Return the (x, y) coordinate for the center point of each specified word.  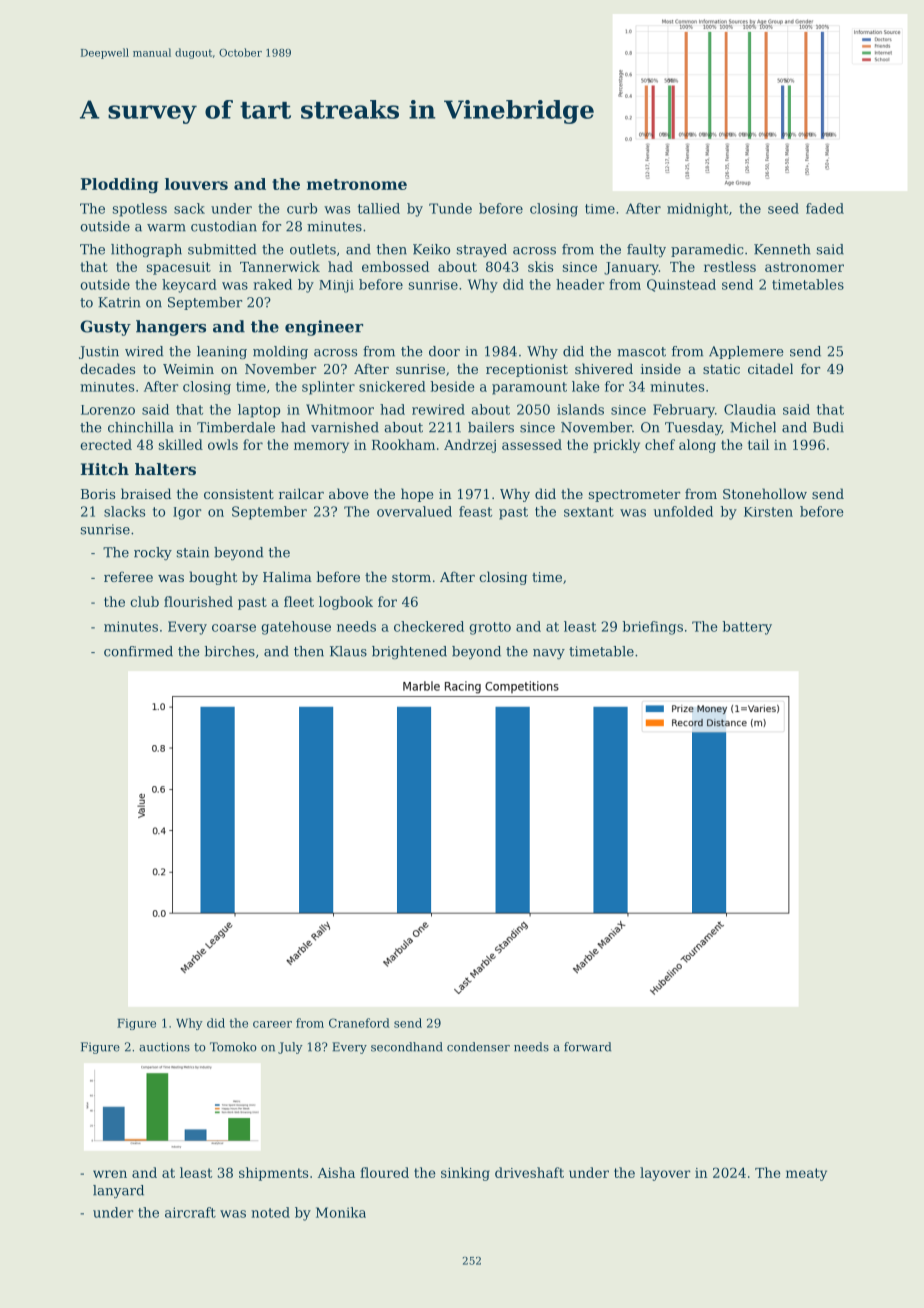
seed (783, 208)
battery (747, 628)
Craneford (359, 1023)
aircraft (190, 1212)
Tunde (450, 208)
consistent (239, 494)
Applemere (746, 352)
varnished (345, 427)
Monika (341, 1212)
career (272, 1024)
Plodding (119, 185)
